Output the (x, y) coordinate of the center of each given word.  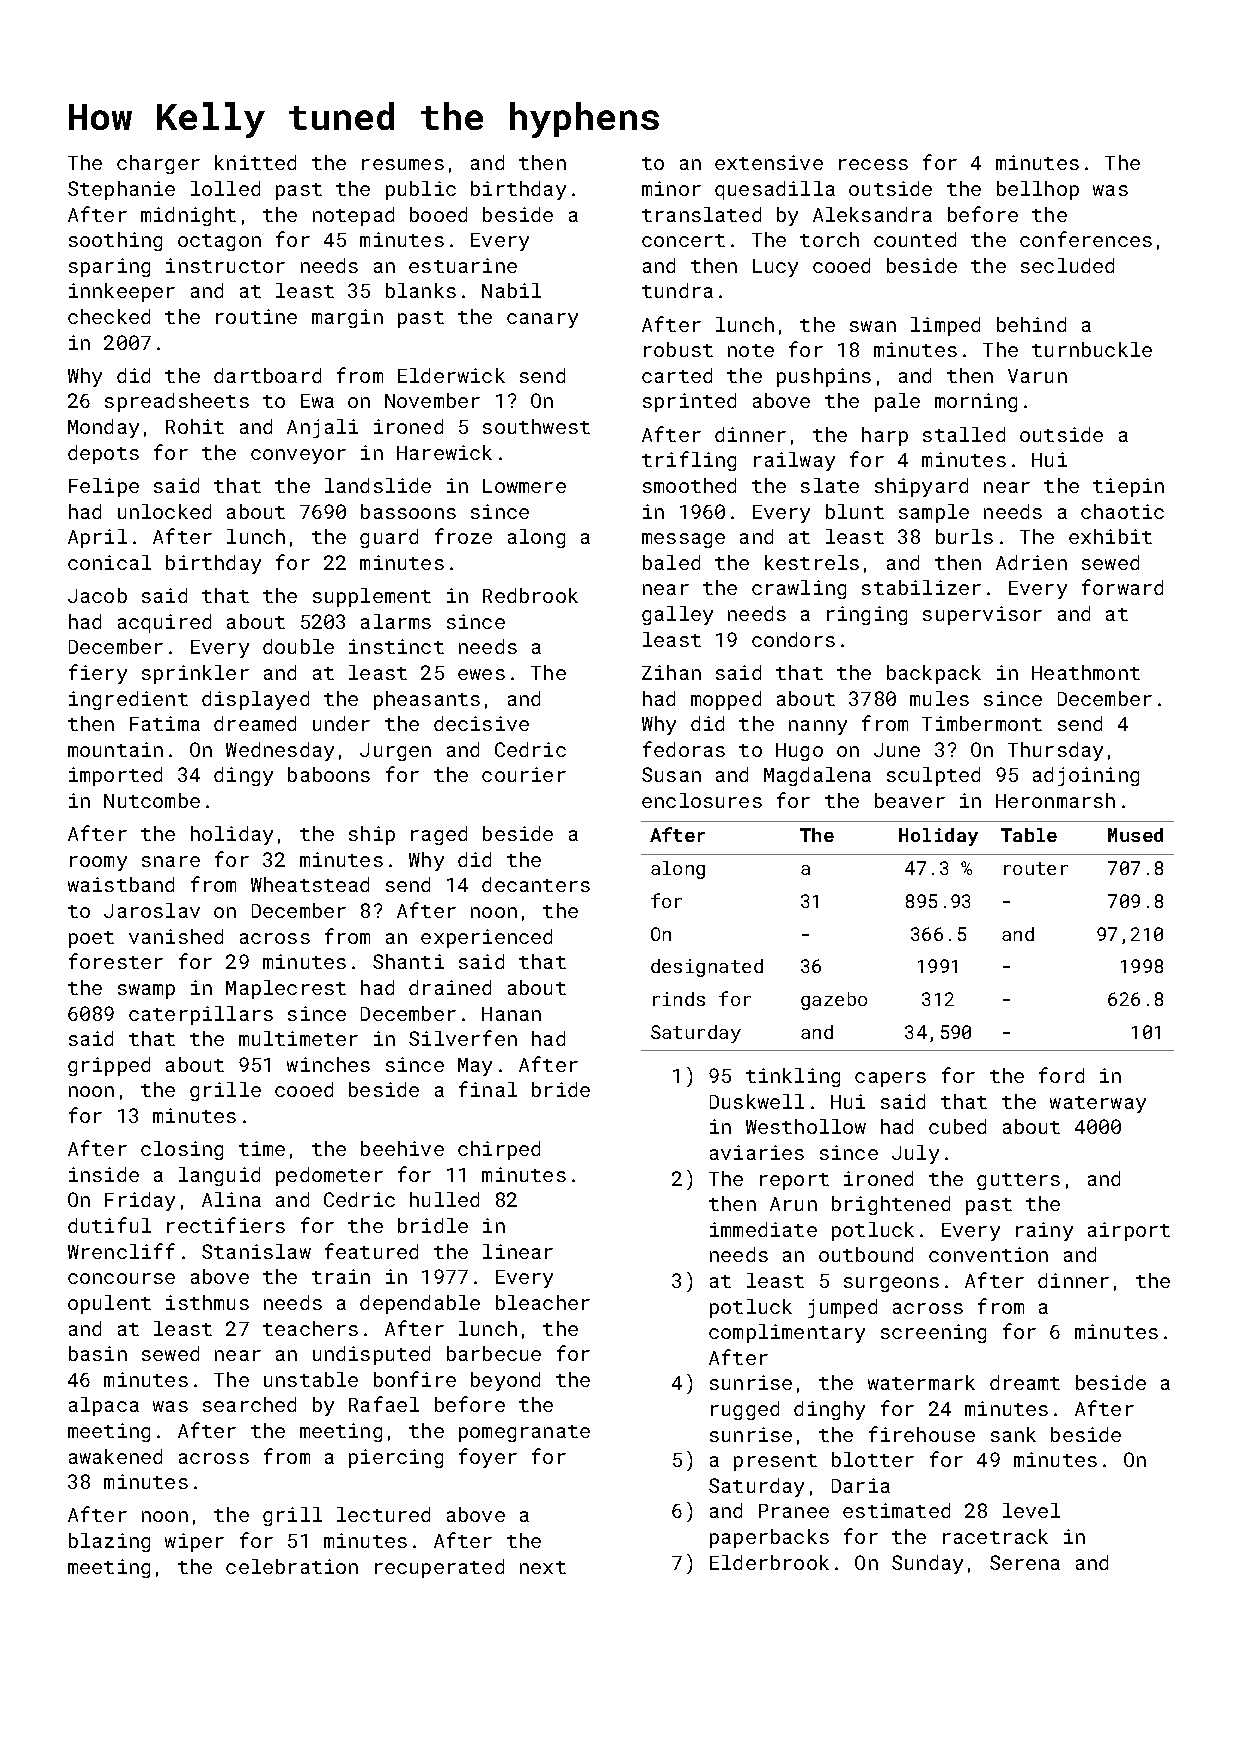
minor (671, 188)
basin (98, 1353)
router (1036, 868)
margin (347, 318)
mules (939, 698)
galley (677, 615)
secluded (1067, 265)
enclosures (702, 800)
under (341, 723)
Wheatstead (310, 884)
